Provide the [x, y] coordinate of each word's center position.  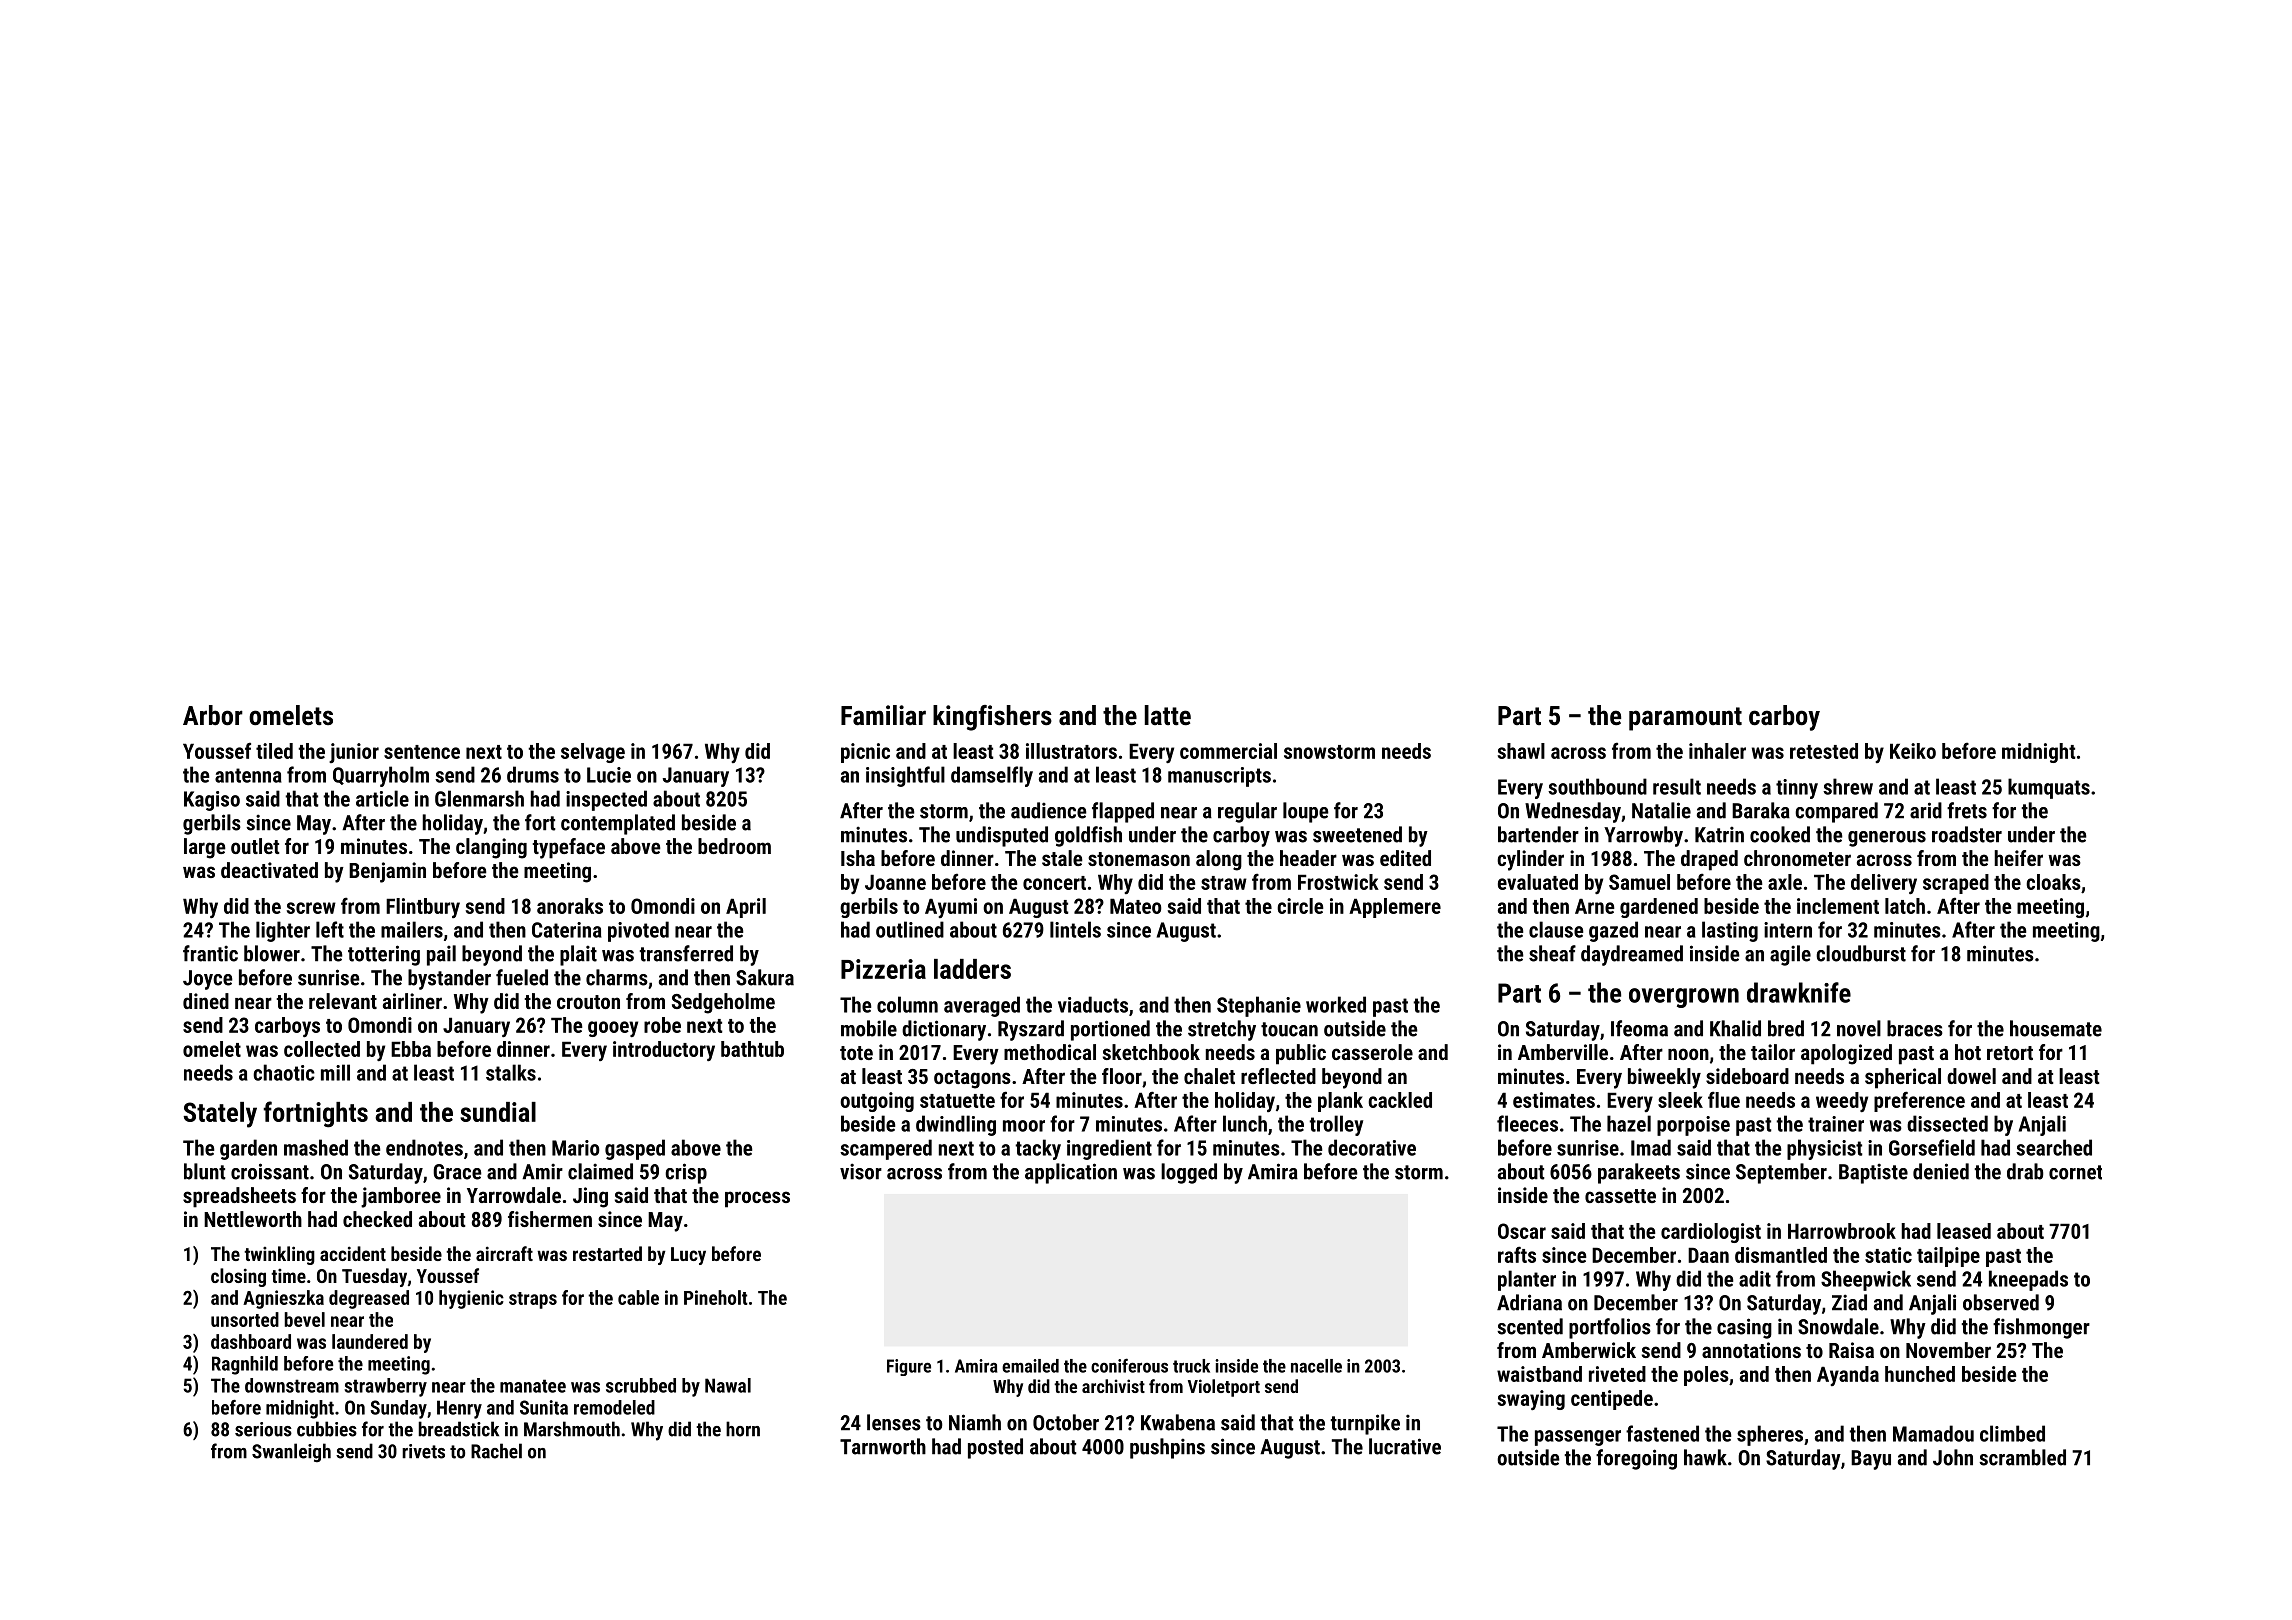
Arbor [213, 715]
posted [995, 1448]
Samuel [1639, 882]
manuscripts [1219, 777]
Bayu [1871, 1460]
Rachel [496, 1451]
